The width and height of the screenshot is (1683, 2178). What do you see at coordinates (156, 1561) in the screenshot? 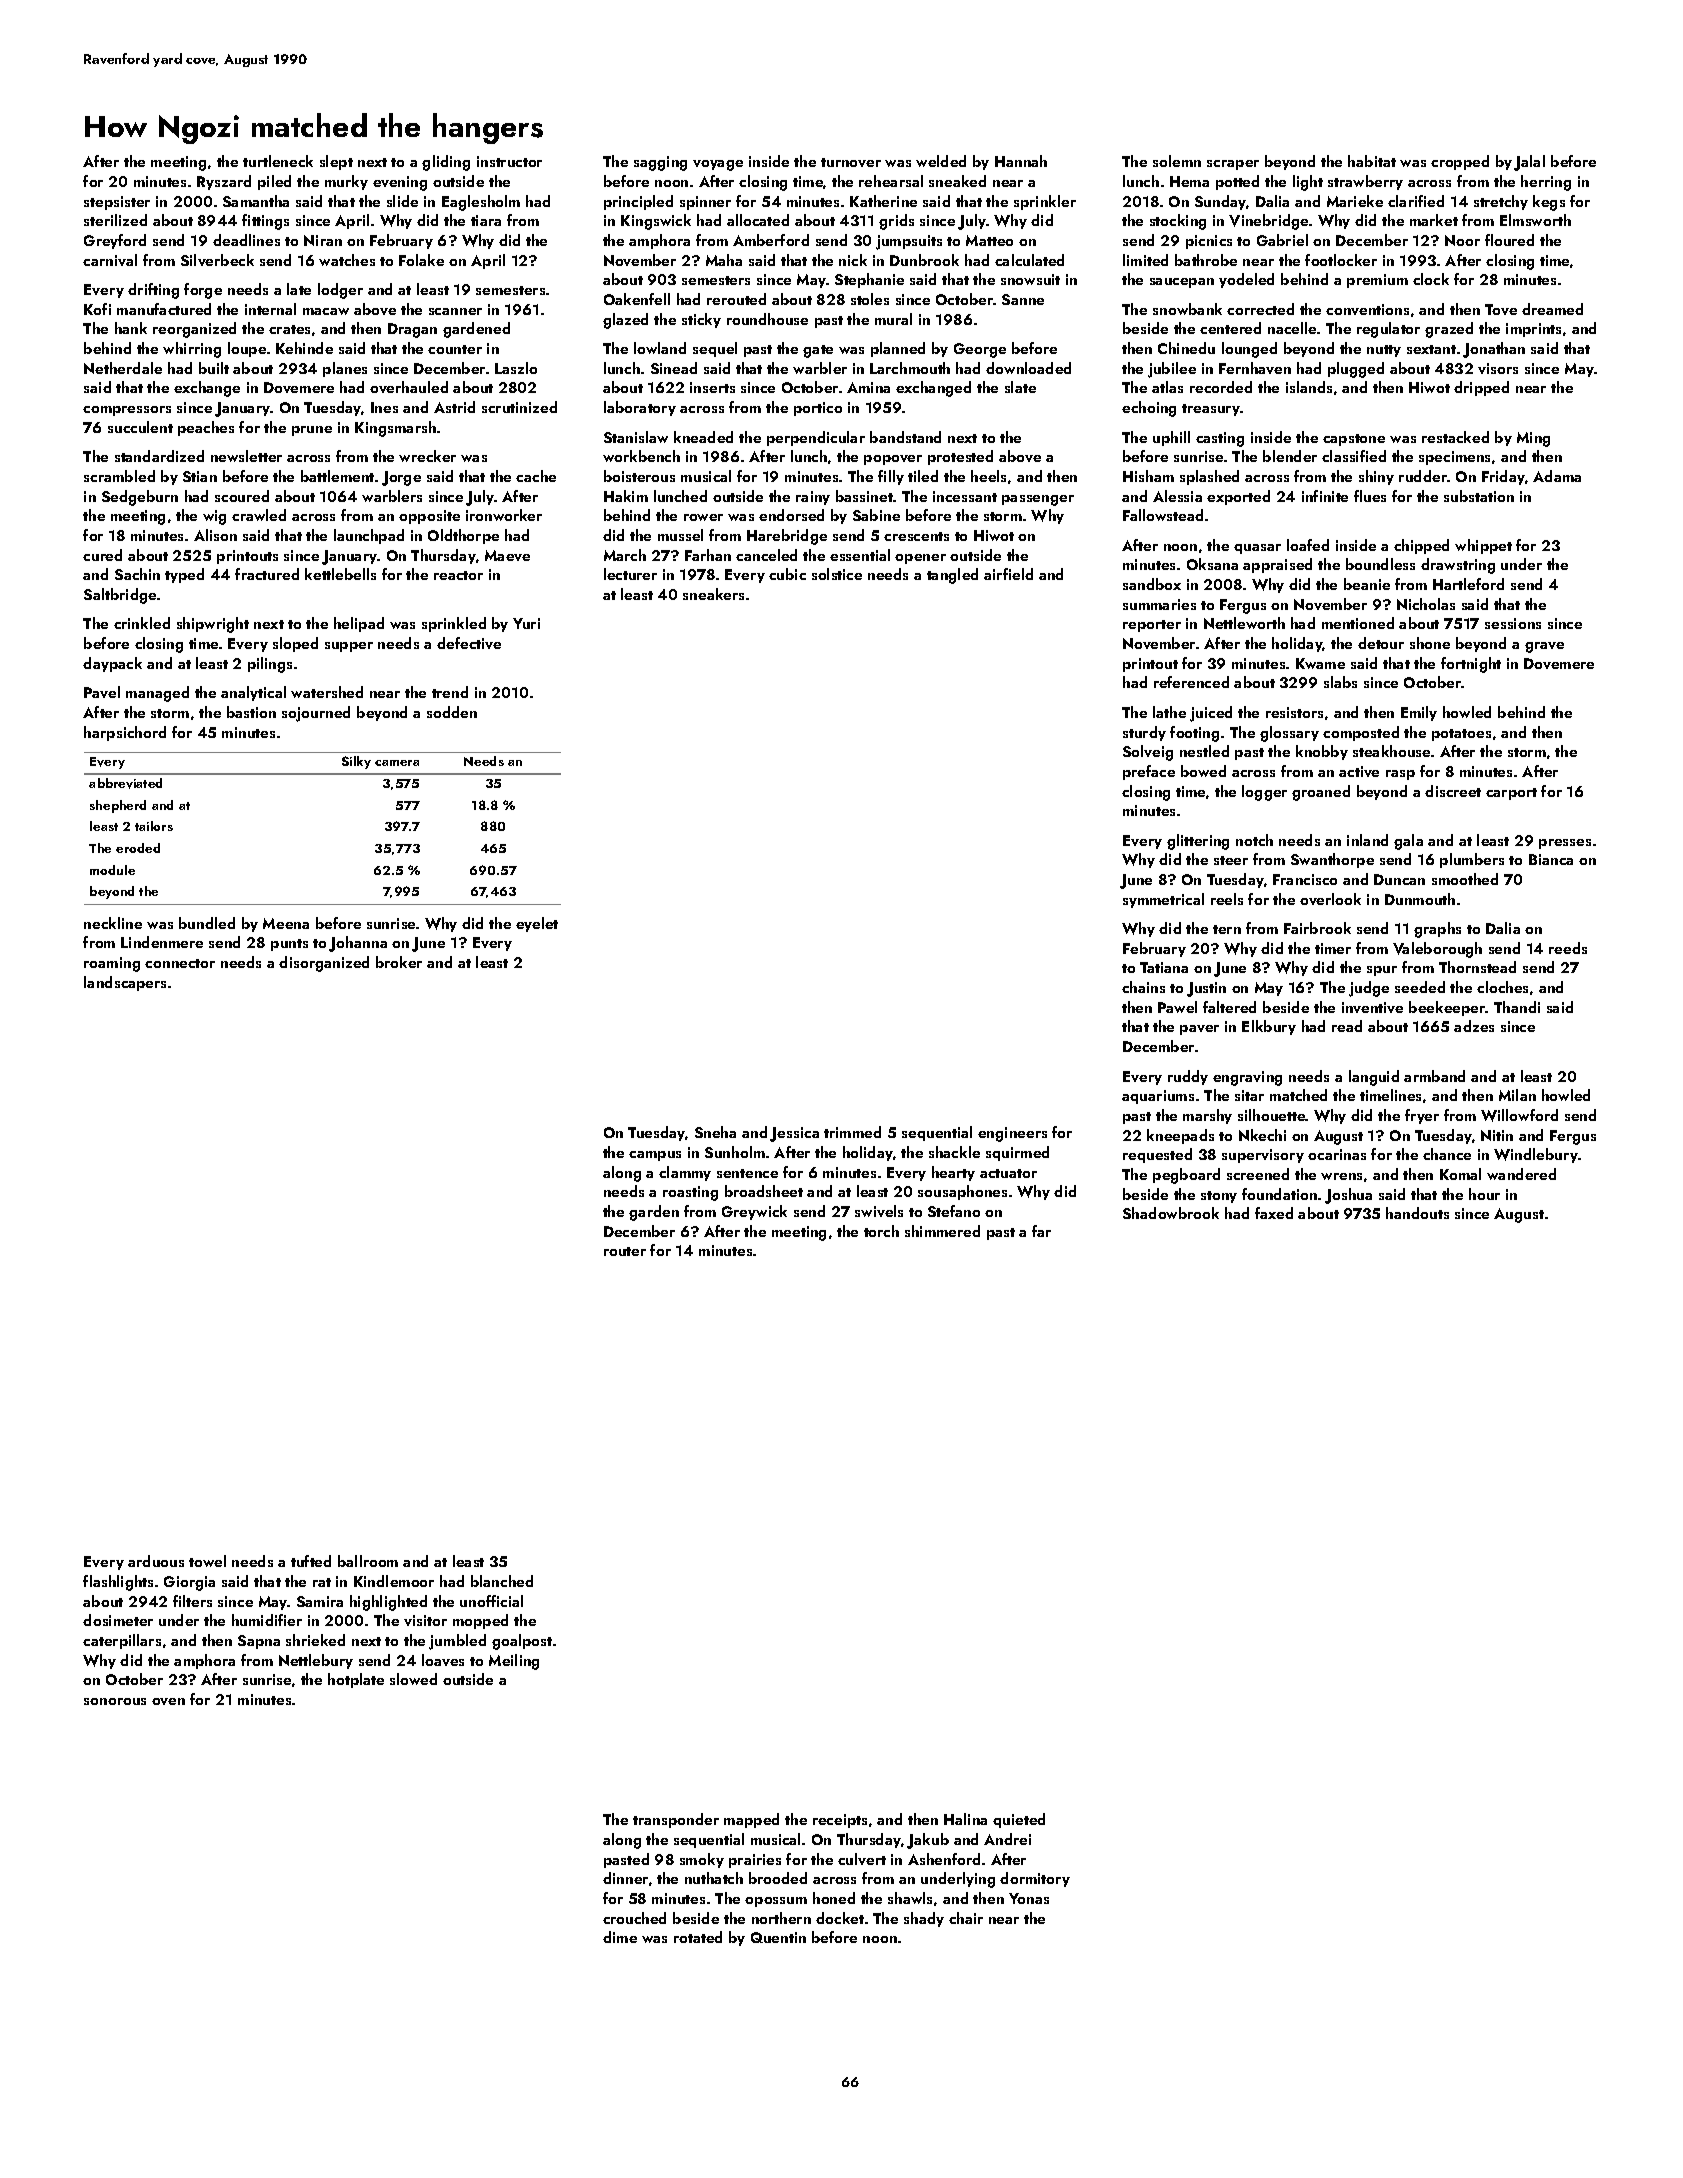
I see `arduous` at bounding box center [156, 1561].
